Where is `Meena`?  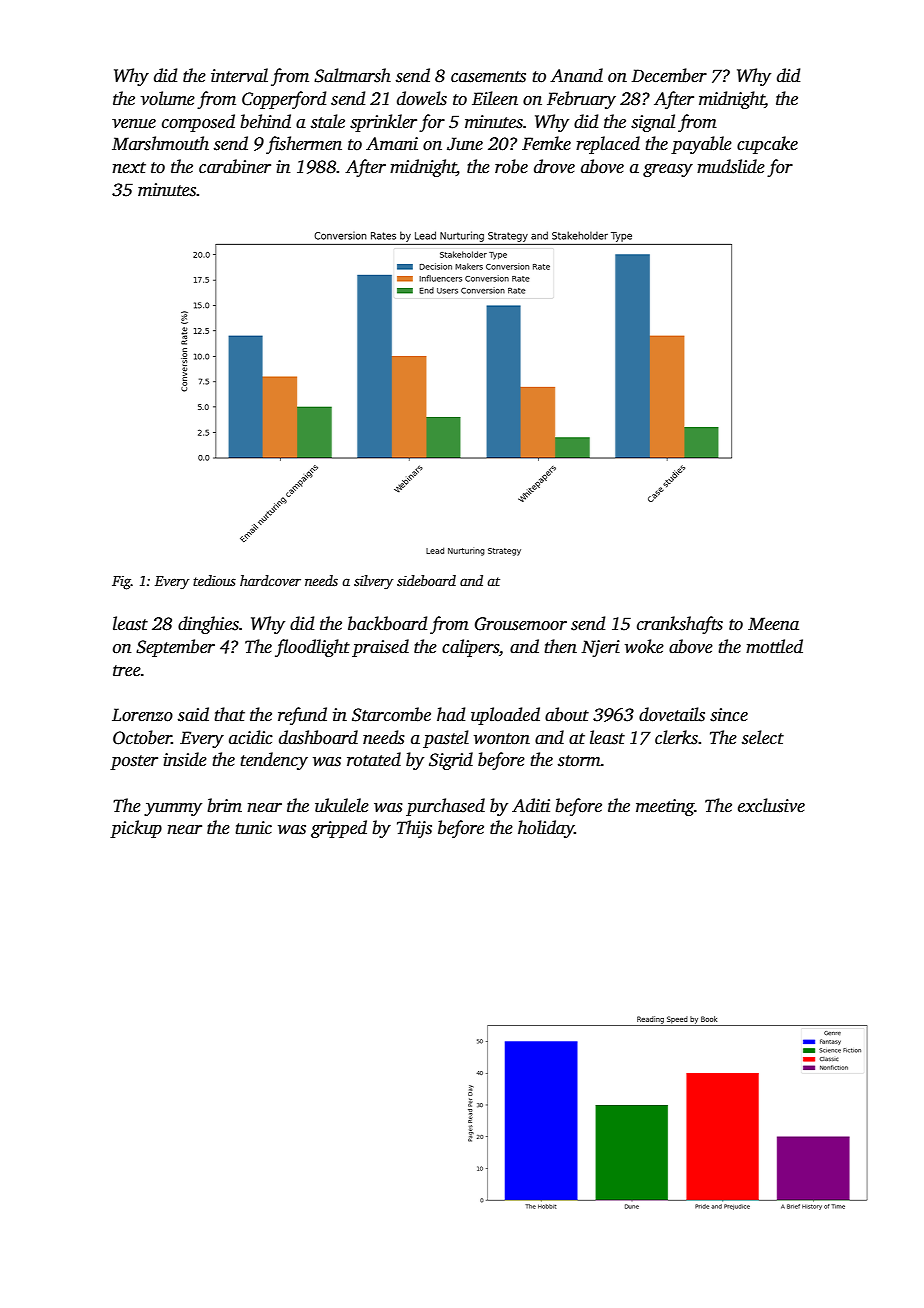 Meena is located at coordinates (773, 624).
